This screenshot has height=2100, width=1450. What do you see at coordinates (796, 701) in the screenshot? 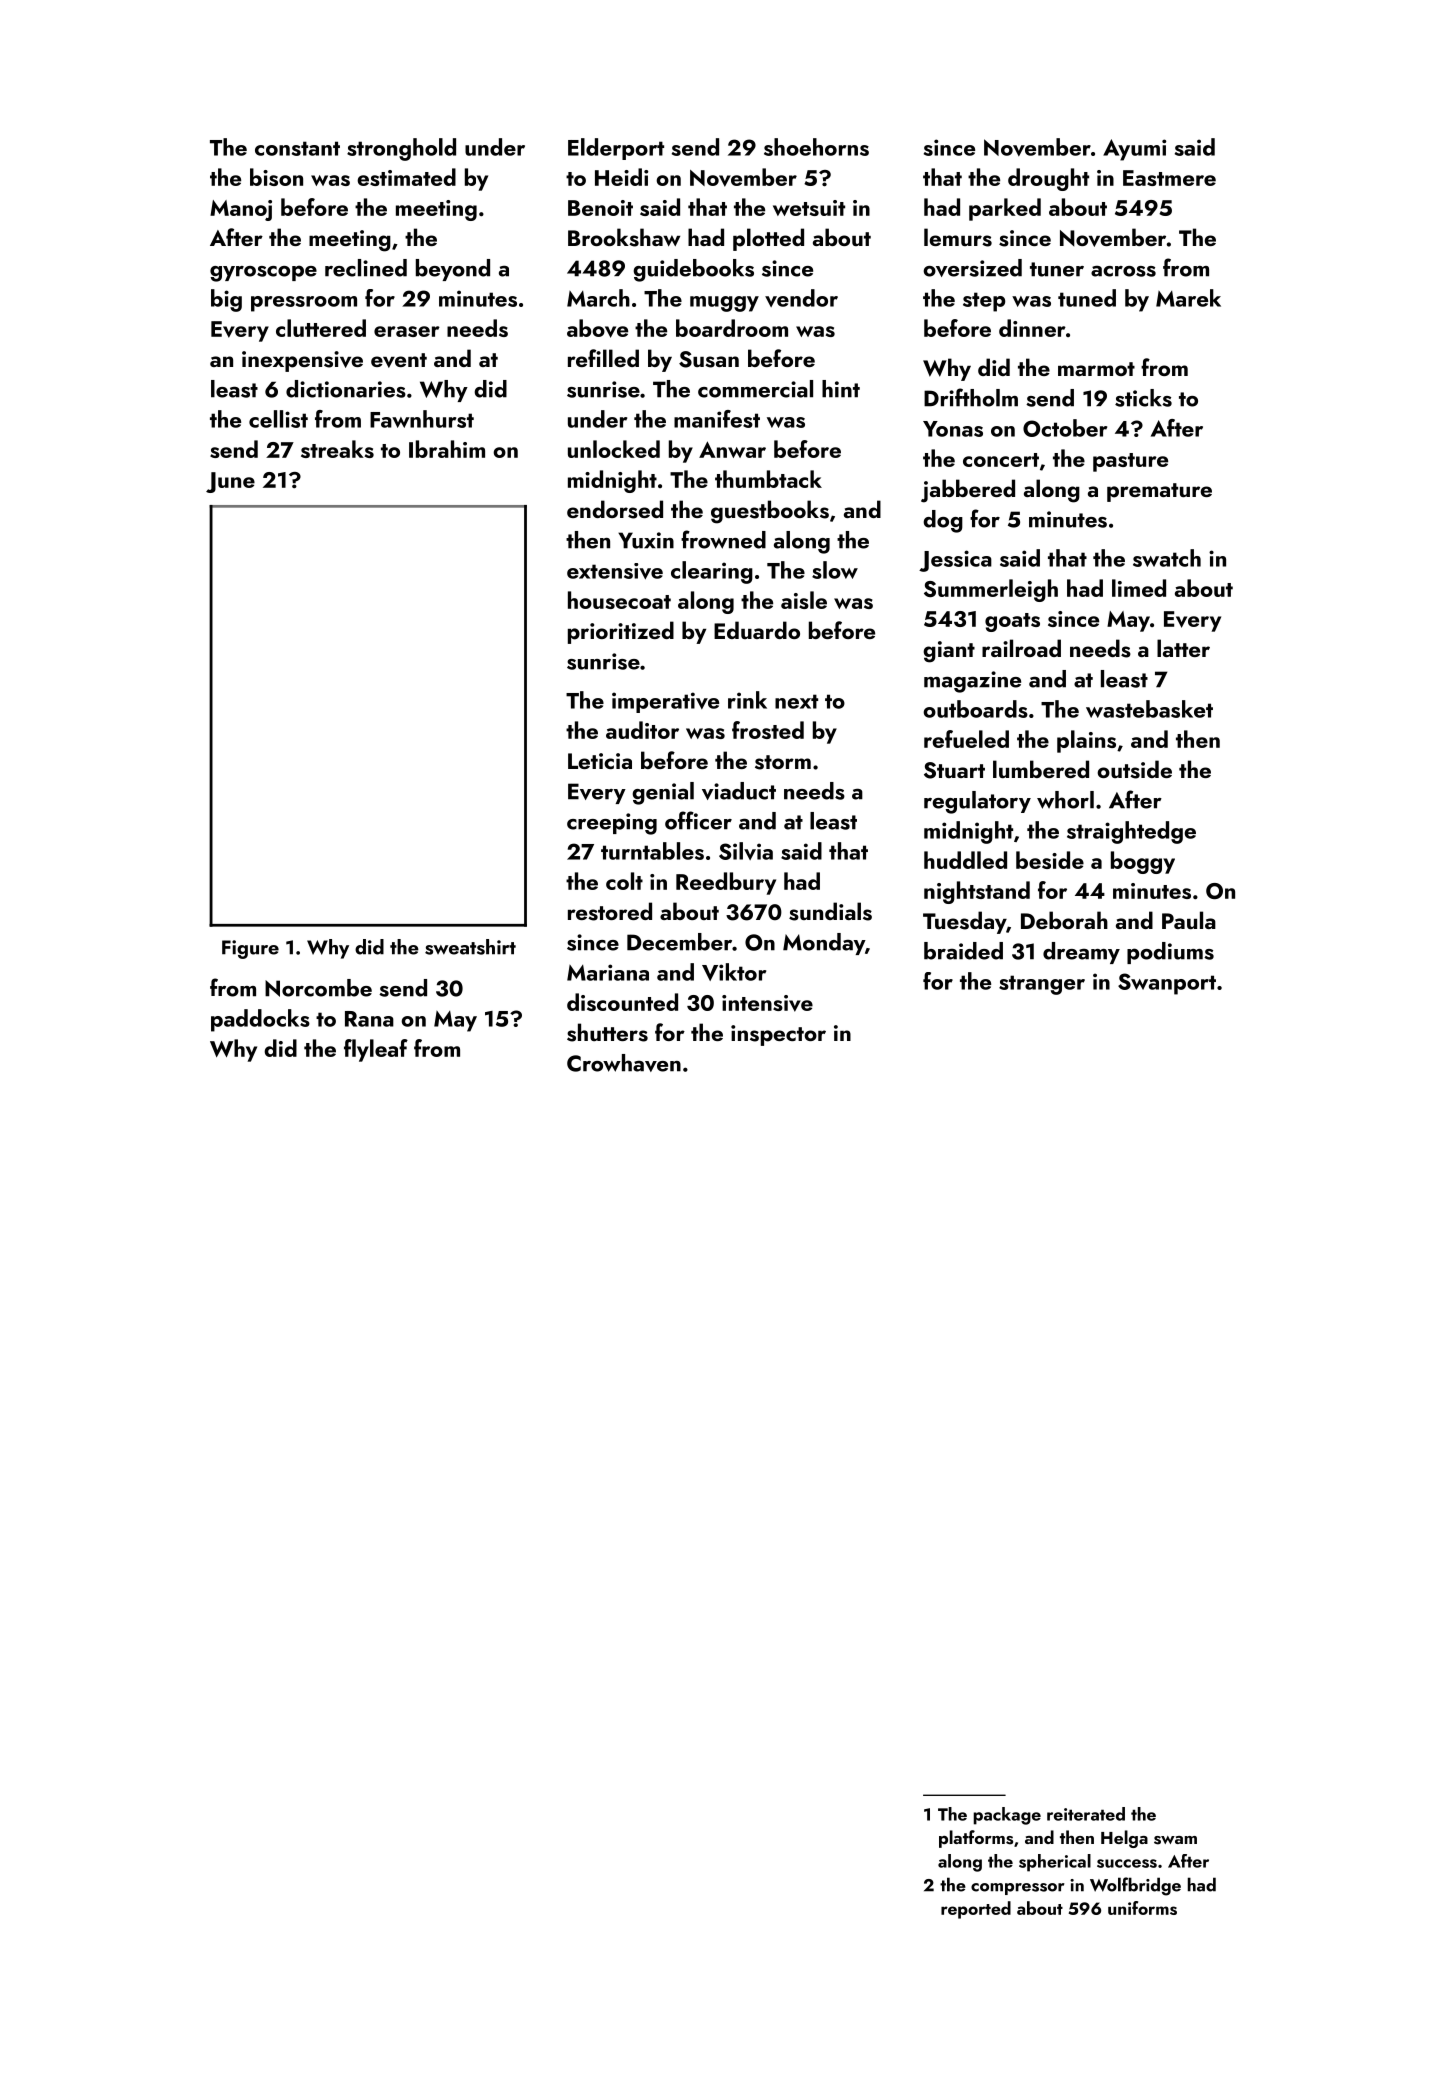
I see `next` at bounding box center [796, 701].
